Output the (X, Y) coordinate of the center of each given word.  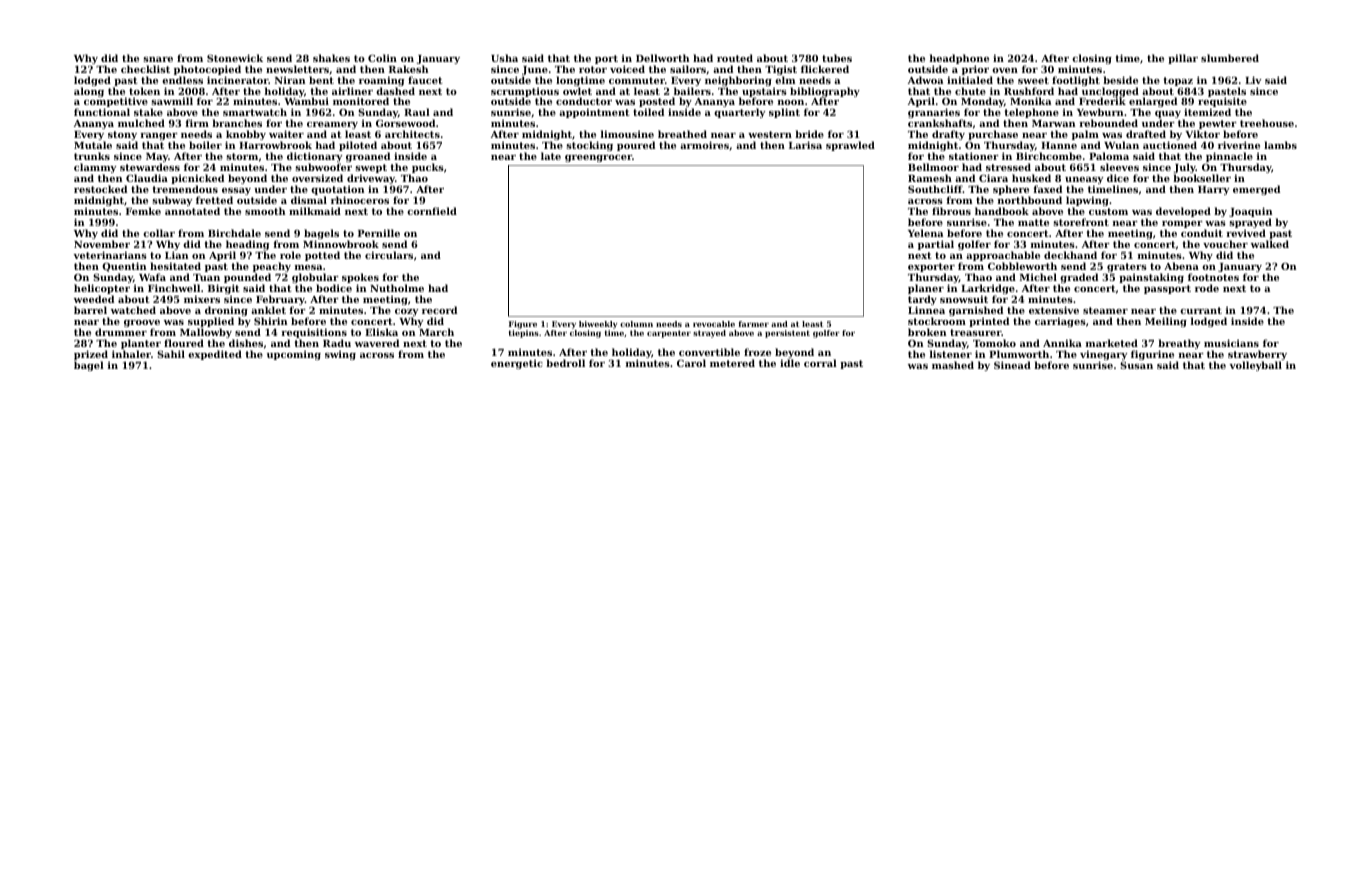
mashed (953, 365)
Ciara (993, 178)
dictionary (314, 158)
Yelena (925, 233)
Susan (1136, 365)
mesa (308, 267)
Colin (382, 58)
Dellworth (662, 58)
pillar (1183, 59)
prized (91, 355)
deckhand (1070, 255)
